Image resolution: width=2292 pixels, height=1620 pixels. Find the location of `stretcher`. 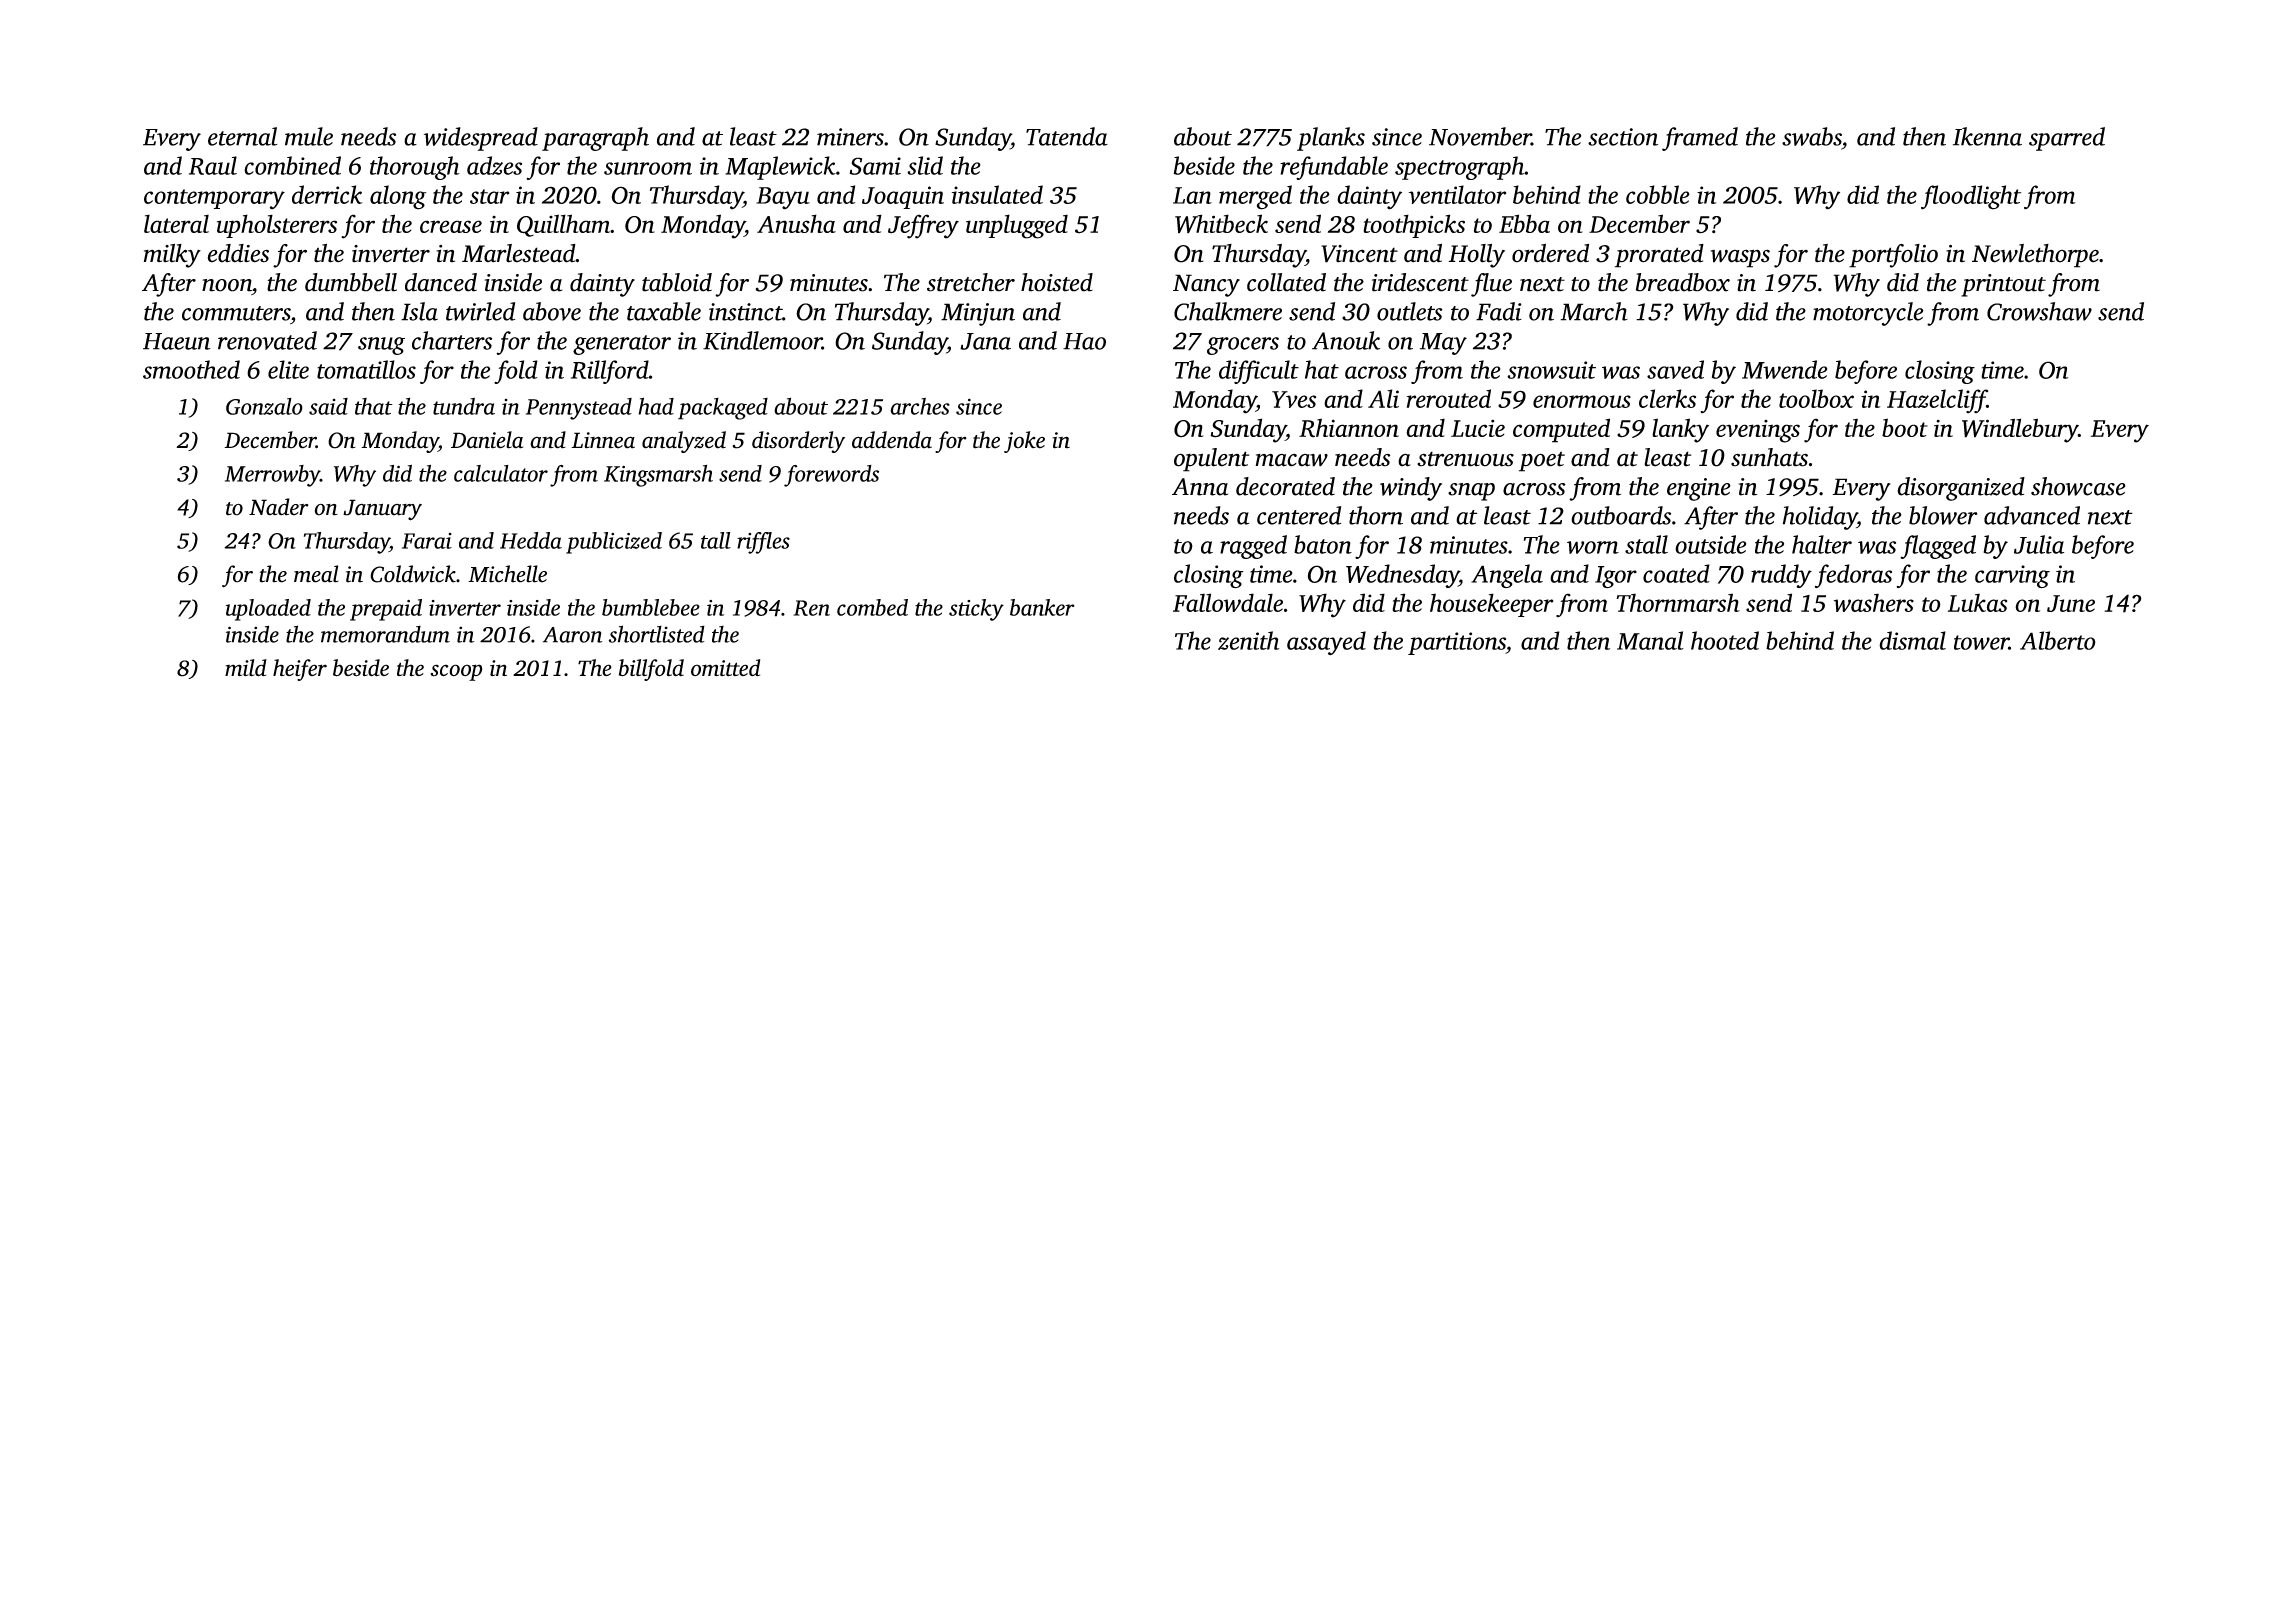

stretcher is located at coordinates (971, 282).
